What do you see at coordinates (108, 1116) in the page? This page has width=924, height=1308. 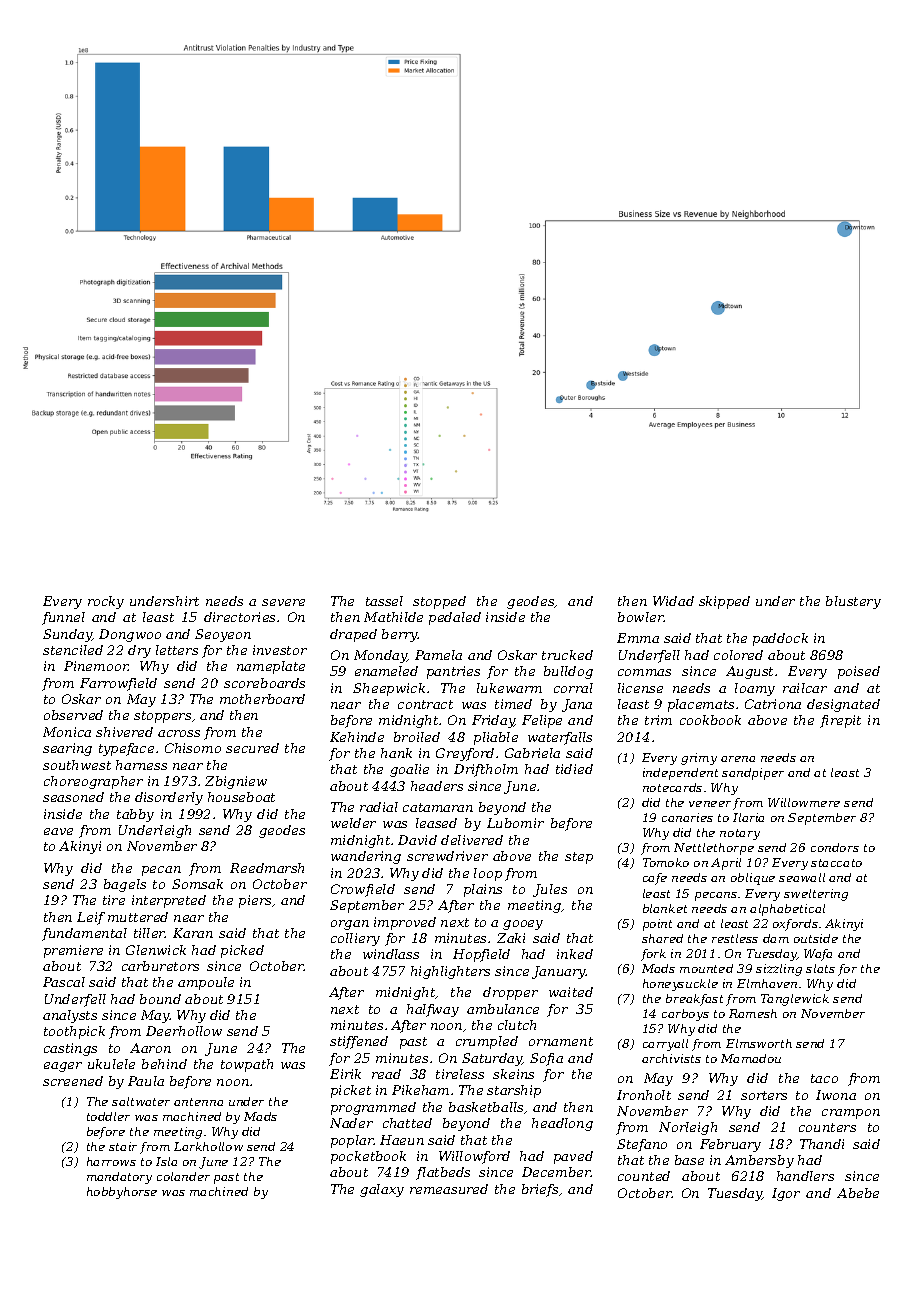 I see `toddler` at bounding box center [108, 1116].
